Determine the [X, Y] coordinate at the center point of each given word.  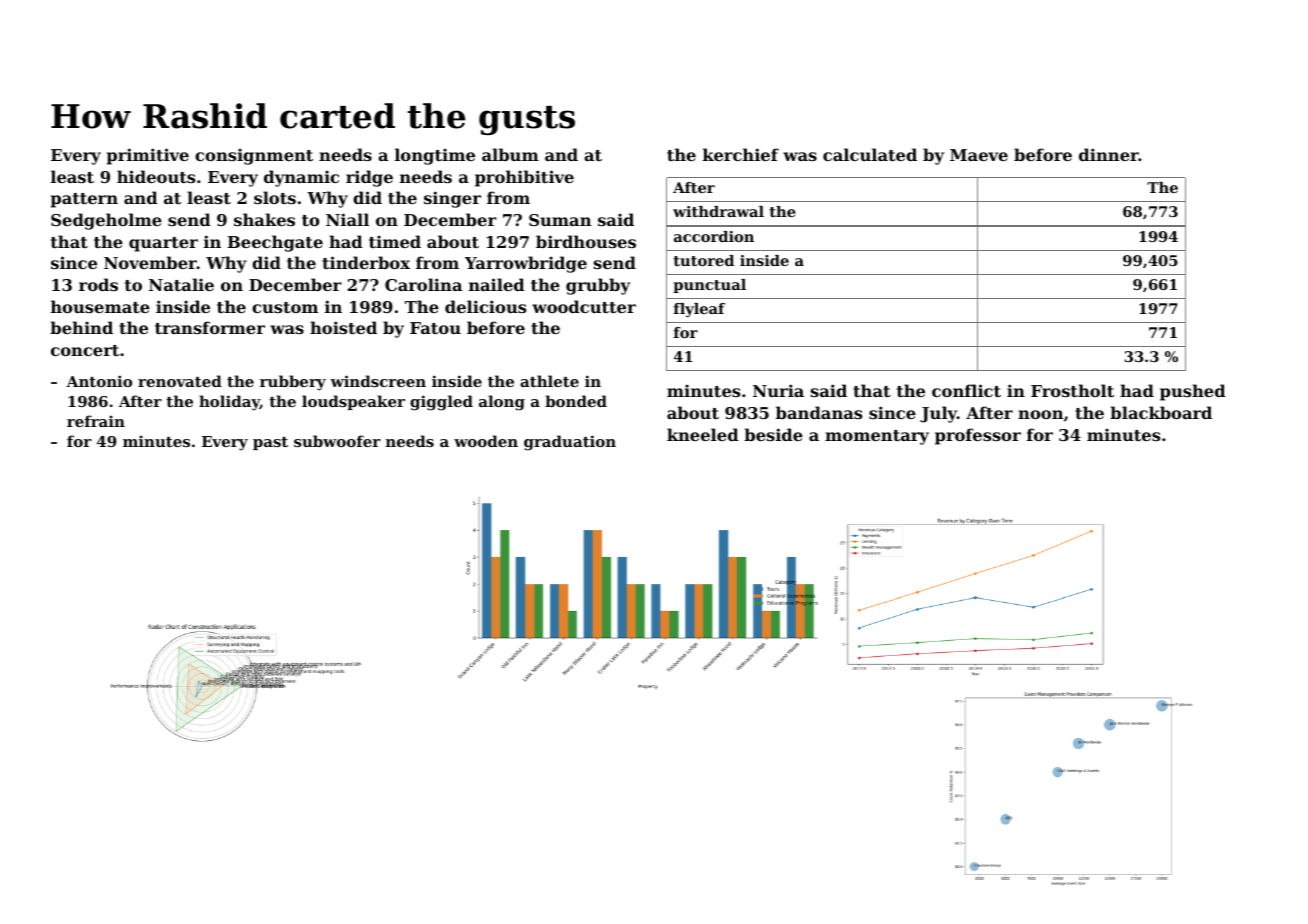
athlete [549, 381]
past [270, 443]
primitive [148, 156]
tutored [704, 260]
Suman [560, 220]
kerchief [741, 154]
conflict [966, 390]
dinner [1109, 154]
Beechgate [275, 243]
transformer [210, 327]
